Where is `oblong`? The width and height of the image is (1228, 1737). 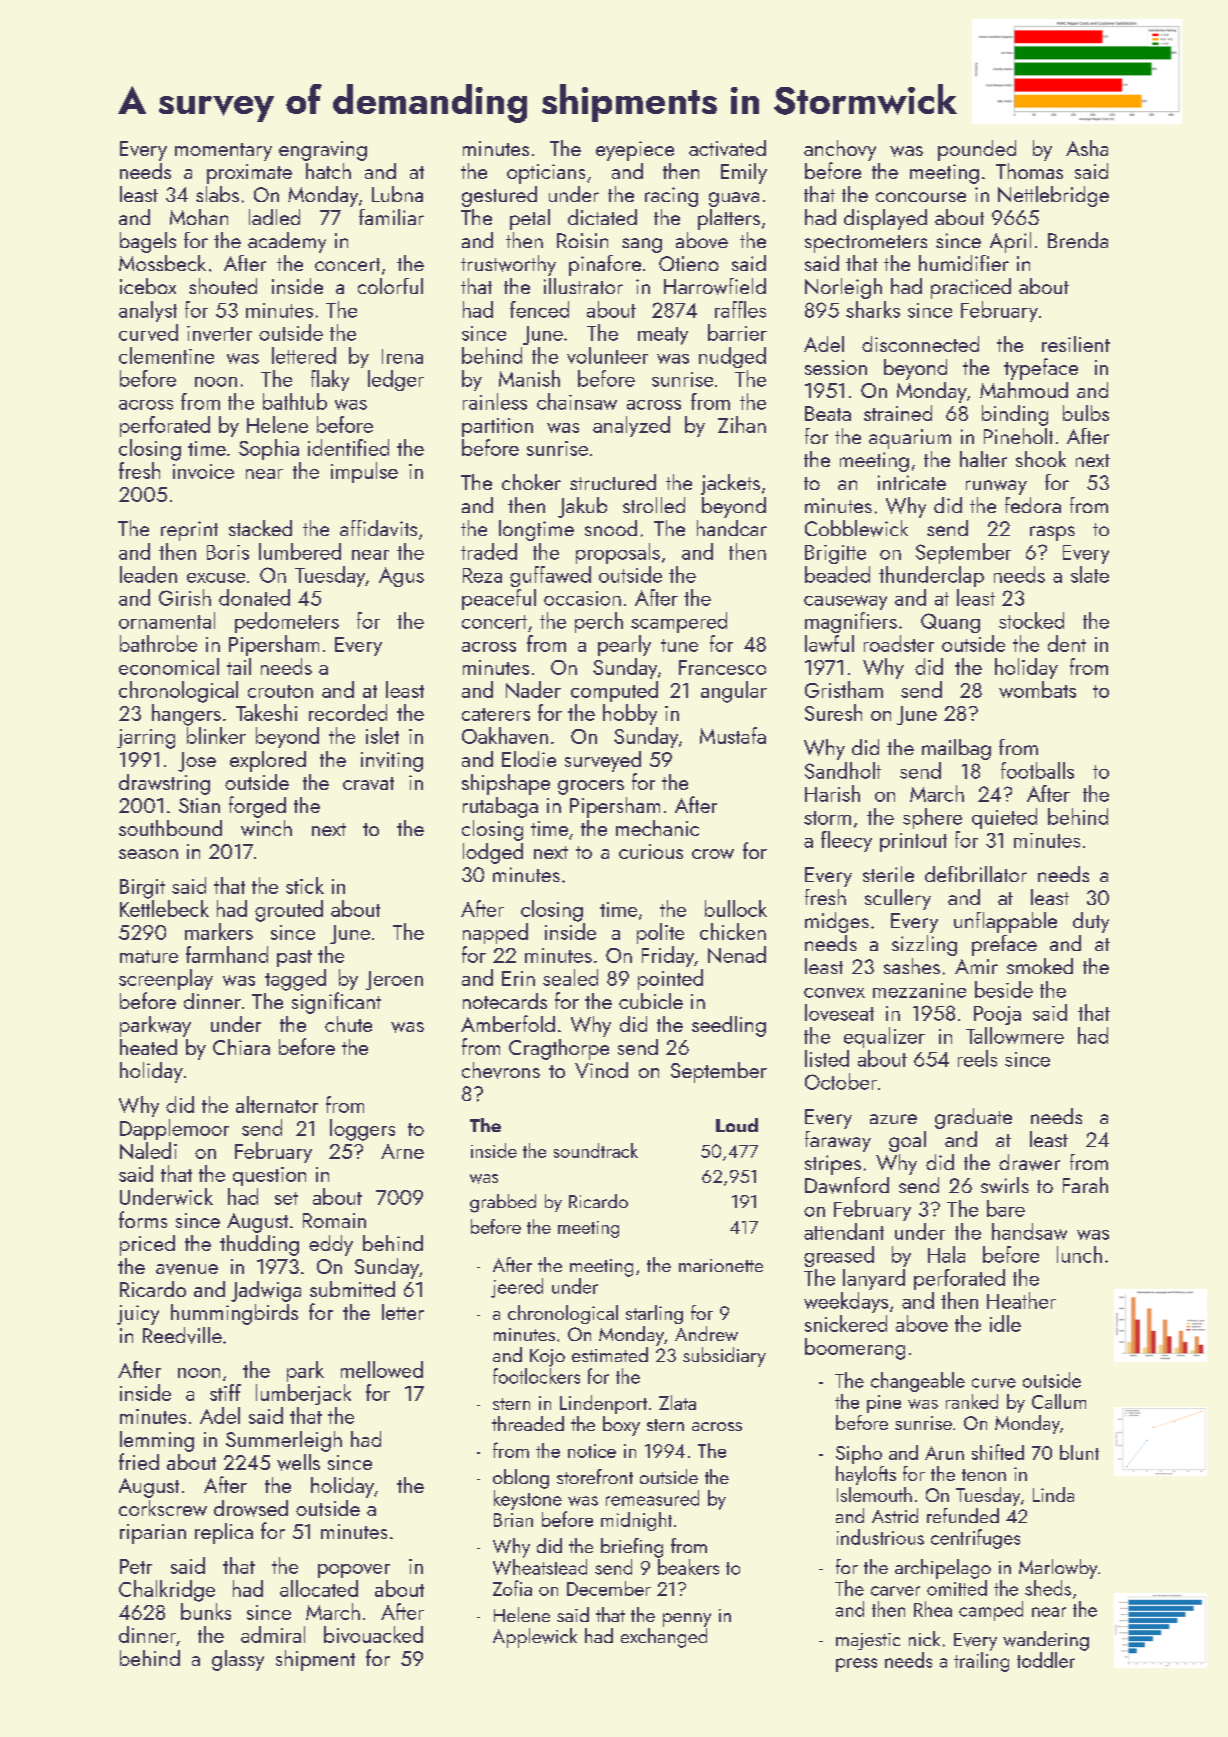
oblong is located at coordinates (521, 1479).
